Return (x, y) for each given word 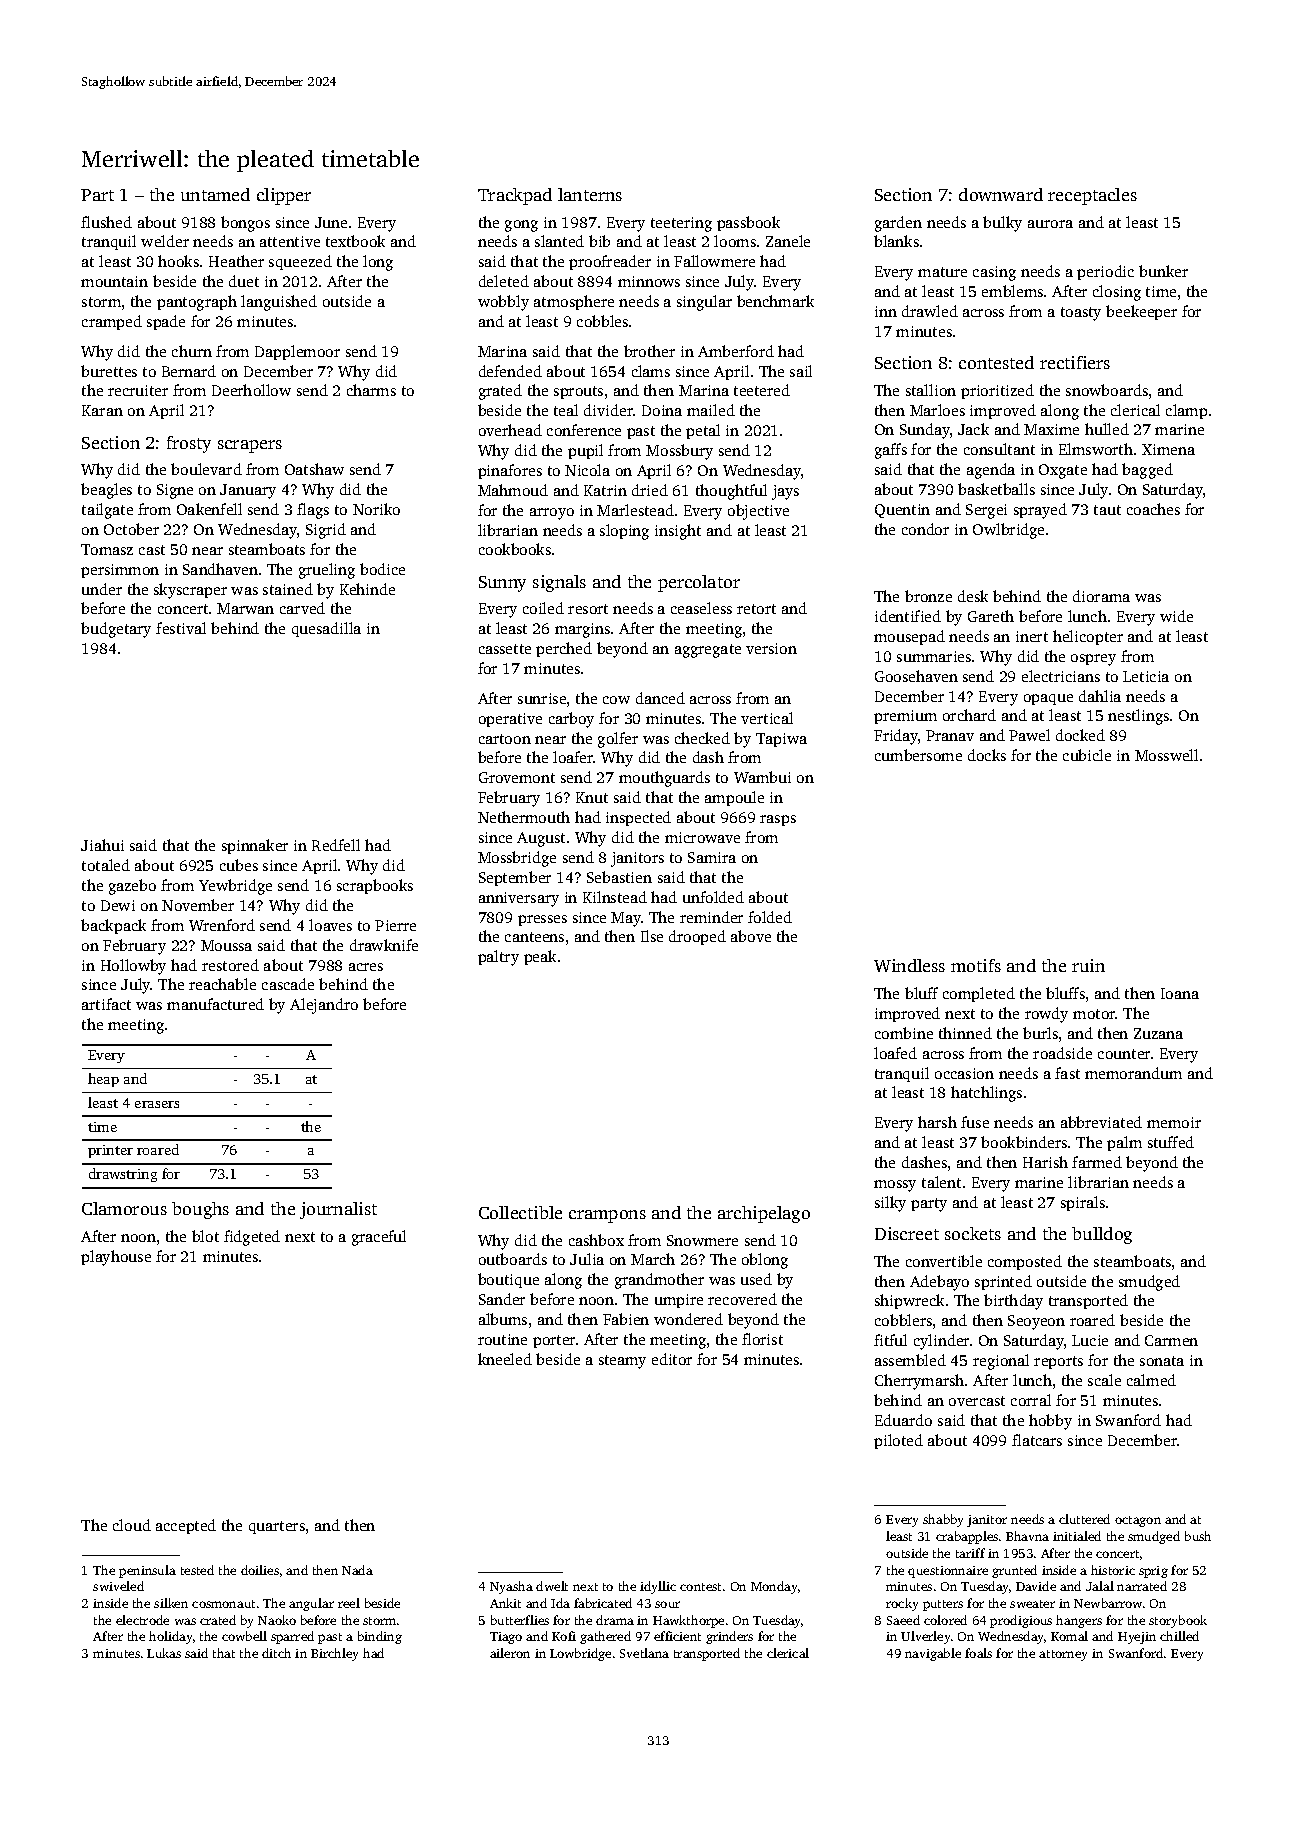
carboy (571, 720)
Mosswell (1166, 755)
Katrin (605, 490)
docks (987, 755)
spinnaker (255, 846)
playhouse (116, 1258)
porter (554, 1341)
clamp (1186, 411)
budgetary (116, 630)
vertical (767, 718)
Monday (774, 1587)
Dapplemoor (297, 352)
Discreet (907, 1233)
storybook (1178, 1621)
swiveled (118, 1586)
